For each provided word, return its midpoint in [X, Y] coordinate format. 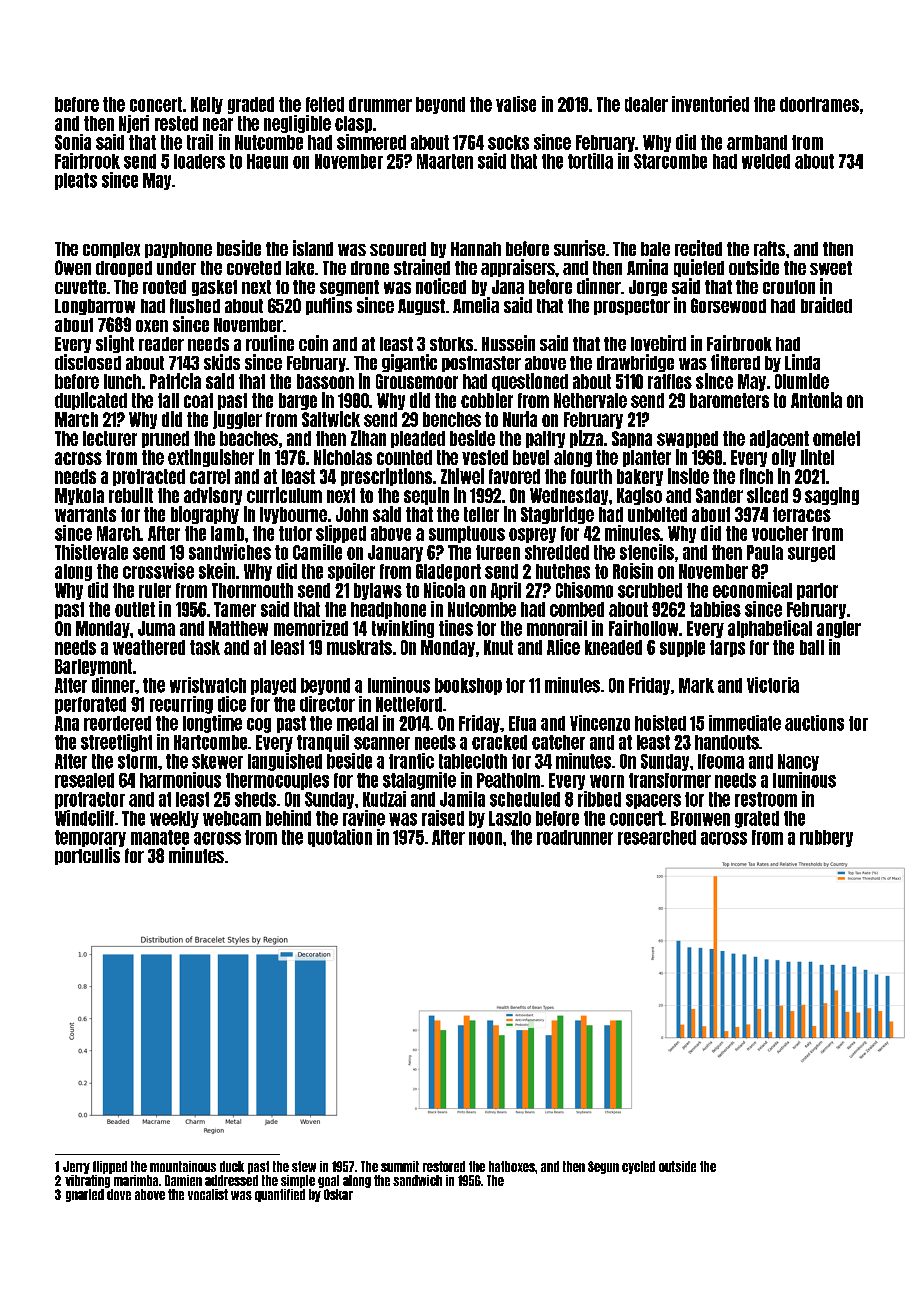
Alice [563, 647]
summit [400, 1166]
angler [839, 629]
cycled [638, 1167]
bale [655, 249]
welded [766, 161]
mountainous [183, 1166]
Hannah [476, 249]
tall [168, 400]
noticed [441, 286]
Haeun [267, 161]
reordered [117, 723]
